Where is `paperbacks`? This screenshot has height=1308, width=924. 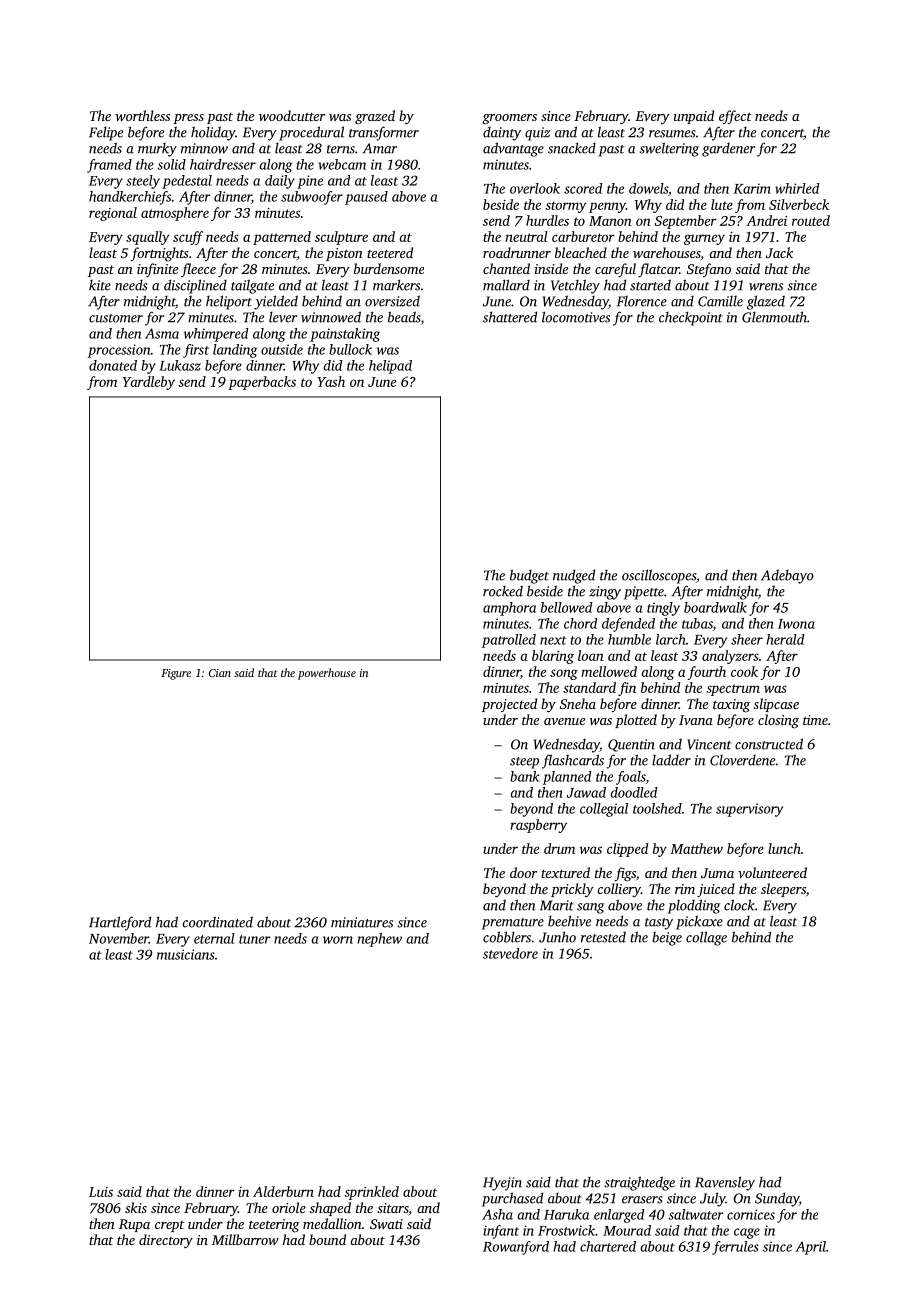 paperbacks is located at coordinates (262, 383).
